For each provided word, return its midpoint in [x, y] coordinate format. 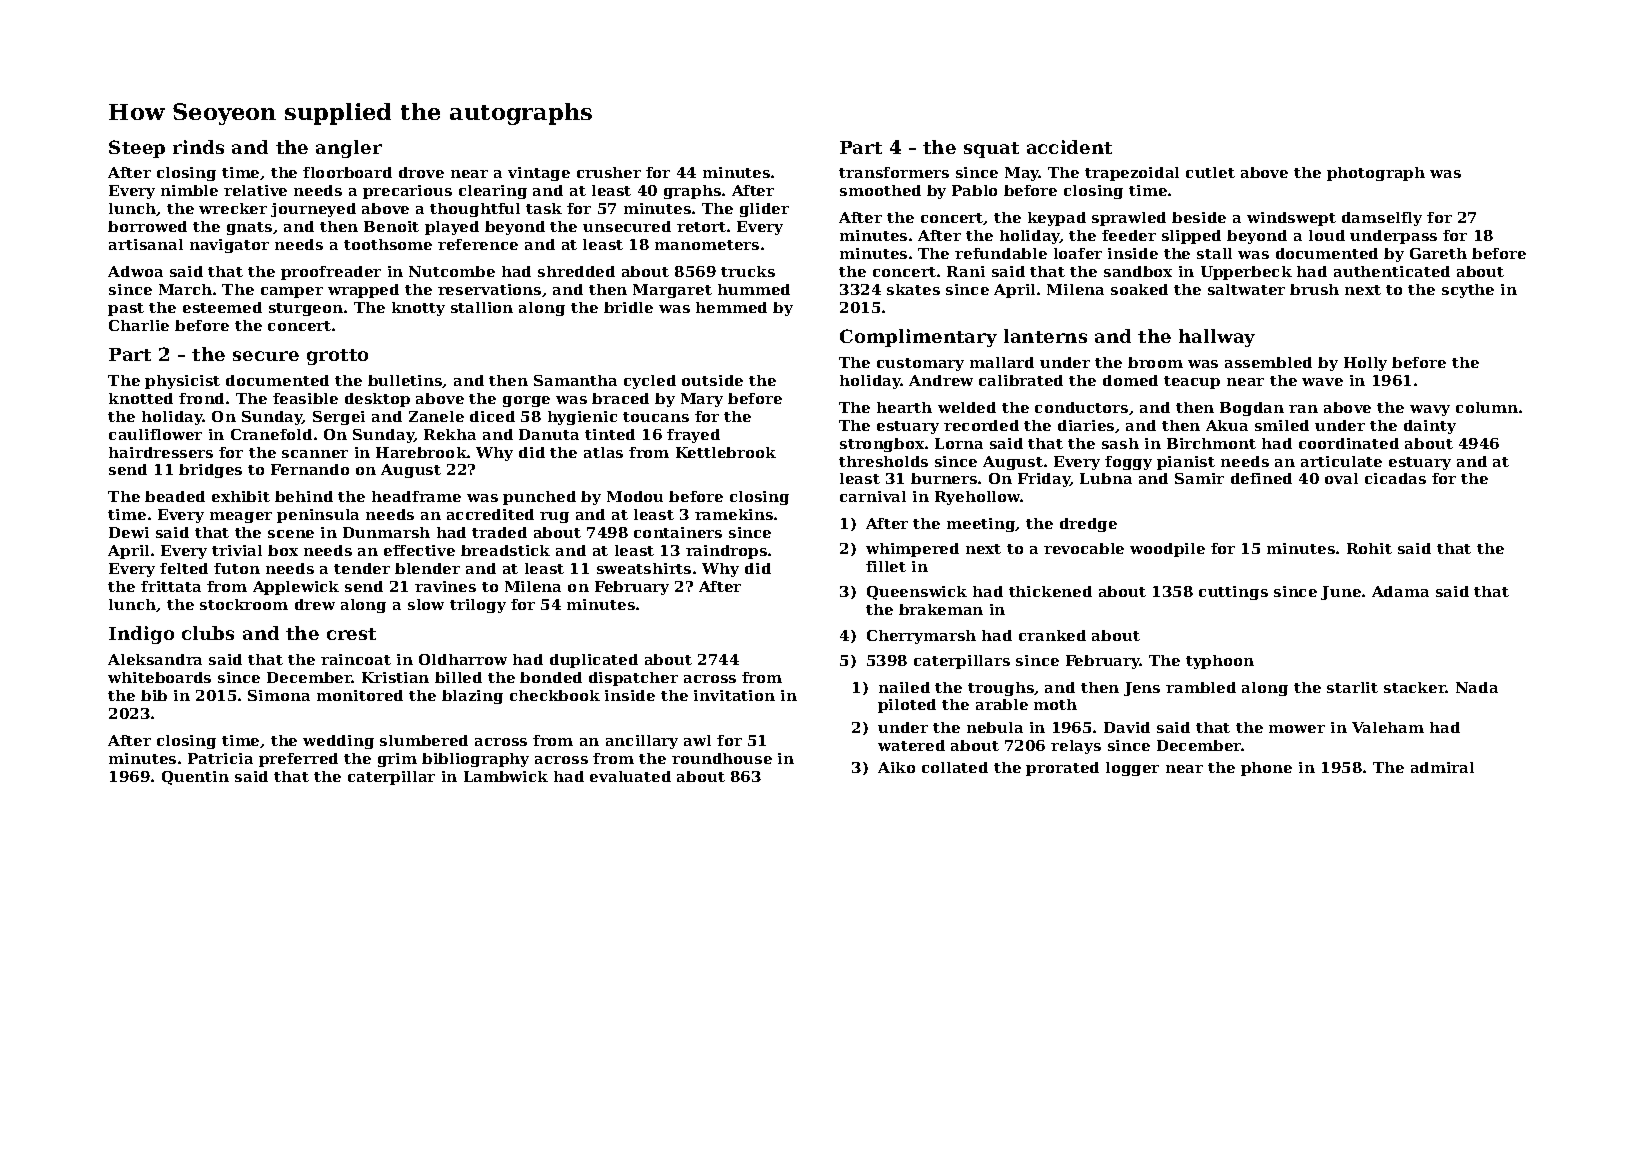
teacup [1192, 382]
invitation [734, 695]
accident [1069, 147]
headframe [416, 496]
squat [991, 150]
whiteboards [159, 677]
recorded [981, 425]
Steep [137, 149]
